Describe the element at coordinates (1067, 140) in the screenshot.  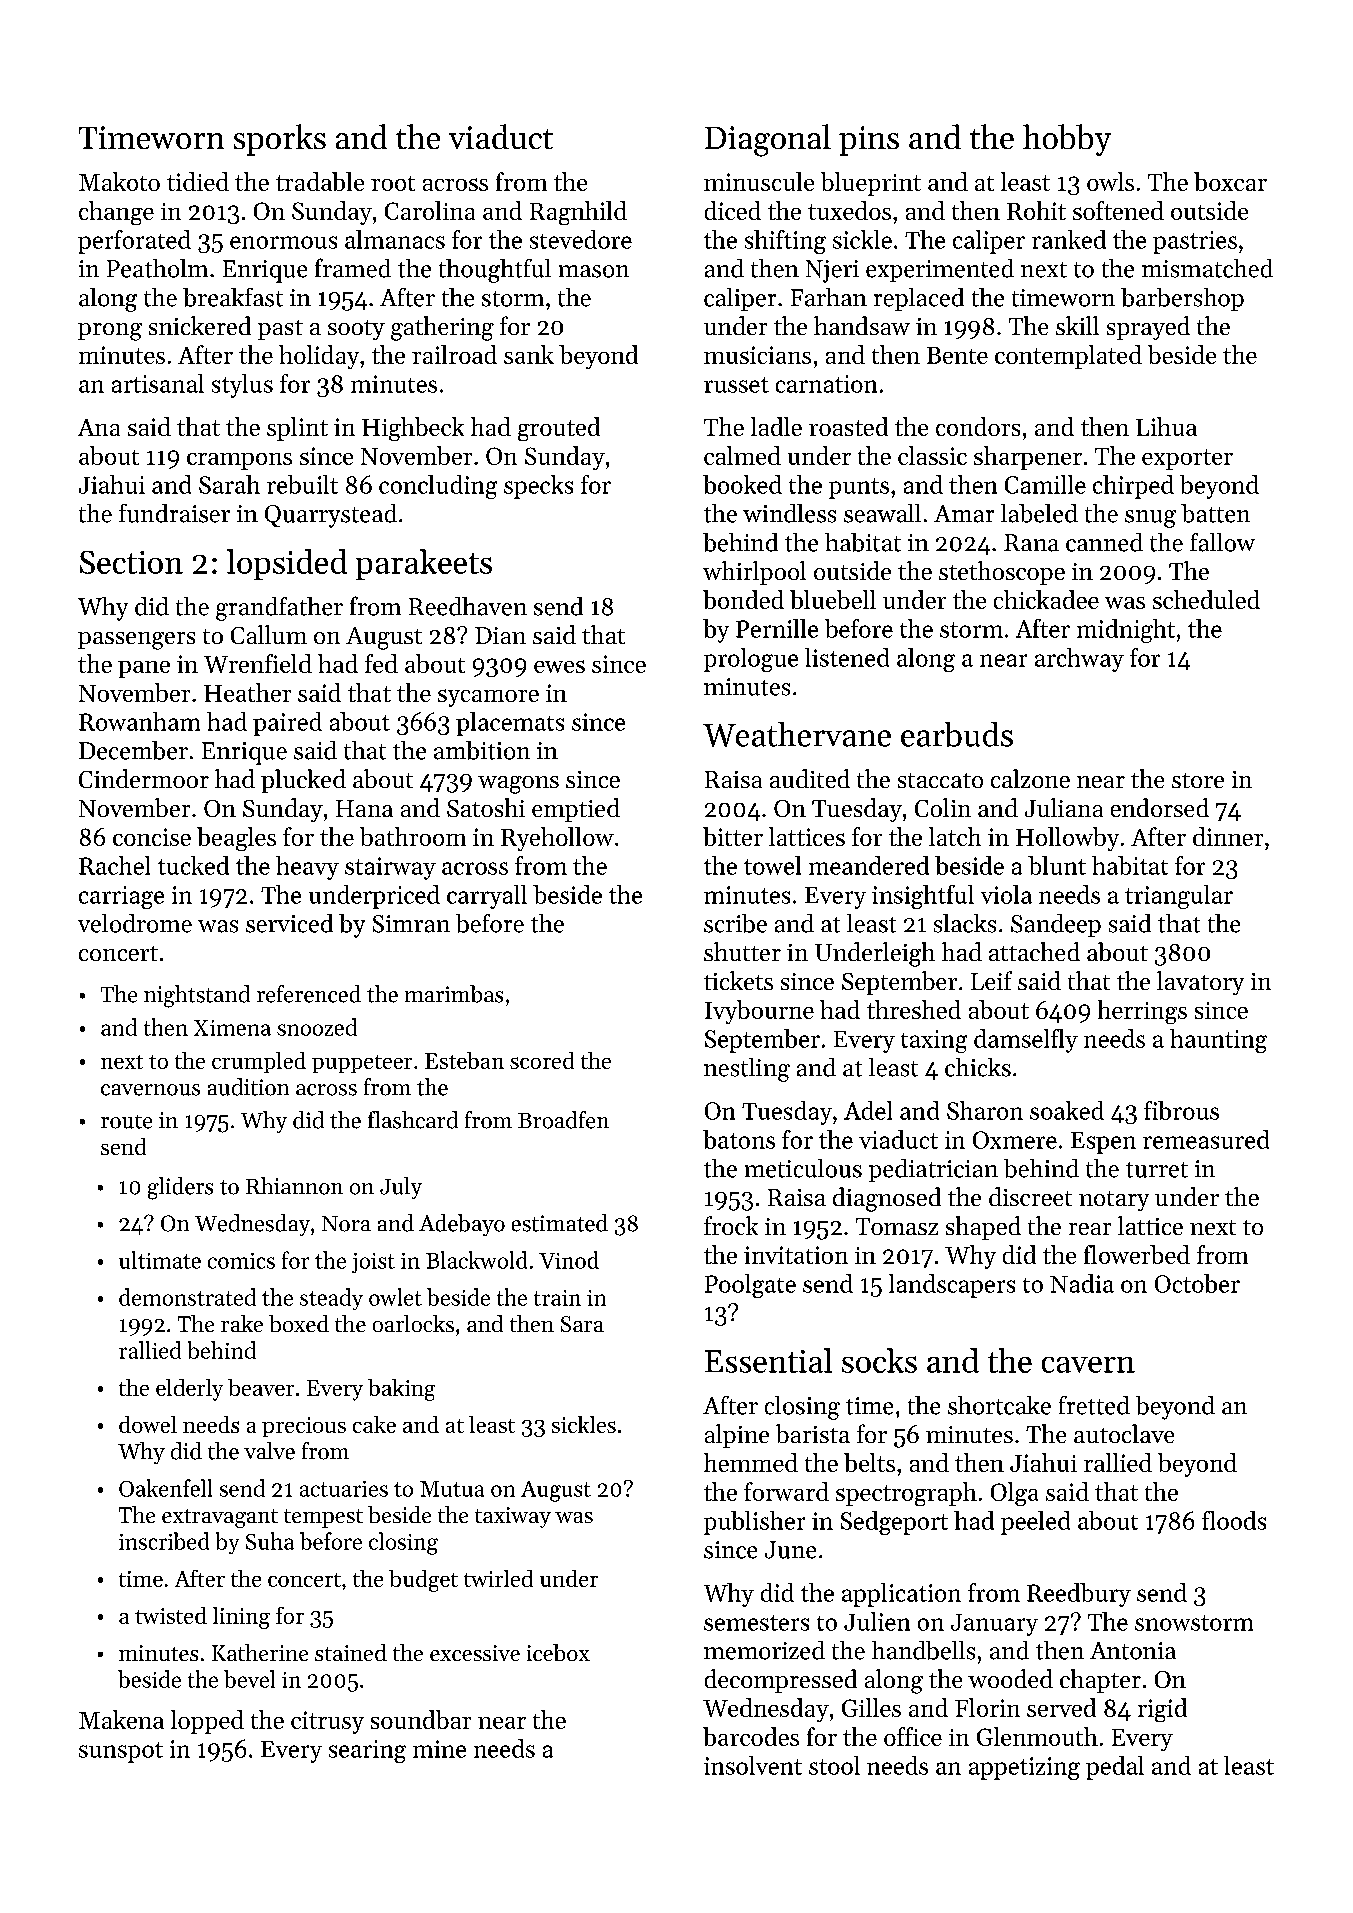
I see `hobby` at that location.
